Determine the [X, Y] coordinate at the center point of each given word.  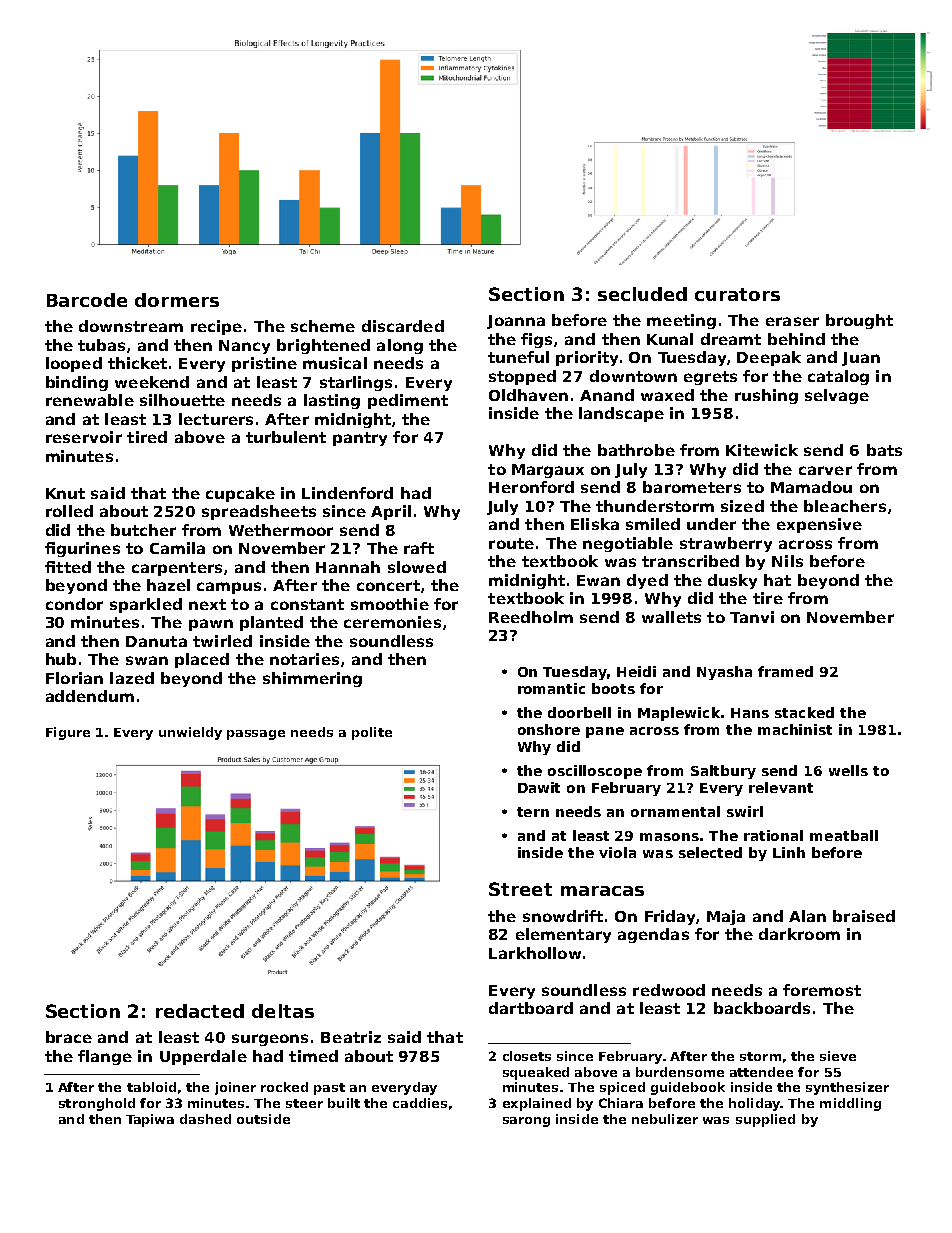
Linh [789, 852]
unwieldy [190, 733]
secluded [642, 294]
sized [742, 506]
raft [419, 548]
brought [859, 321]
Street [520, 889]
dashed [205, 1119]
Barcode [87, 300]
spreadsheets [259, 512]
